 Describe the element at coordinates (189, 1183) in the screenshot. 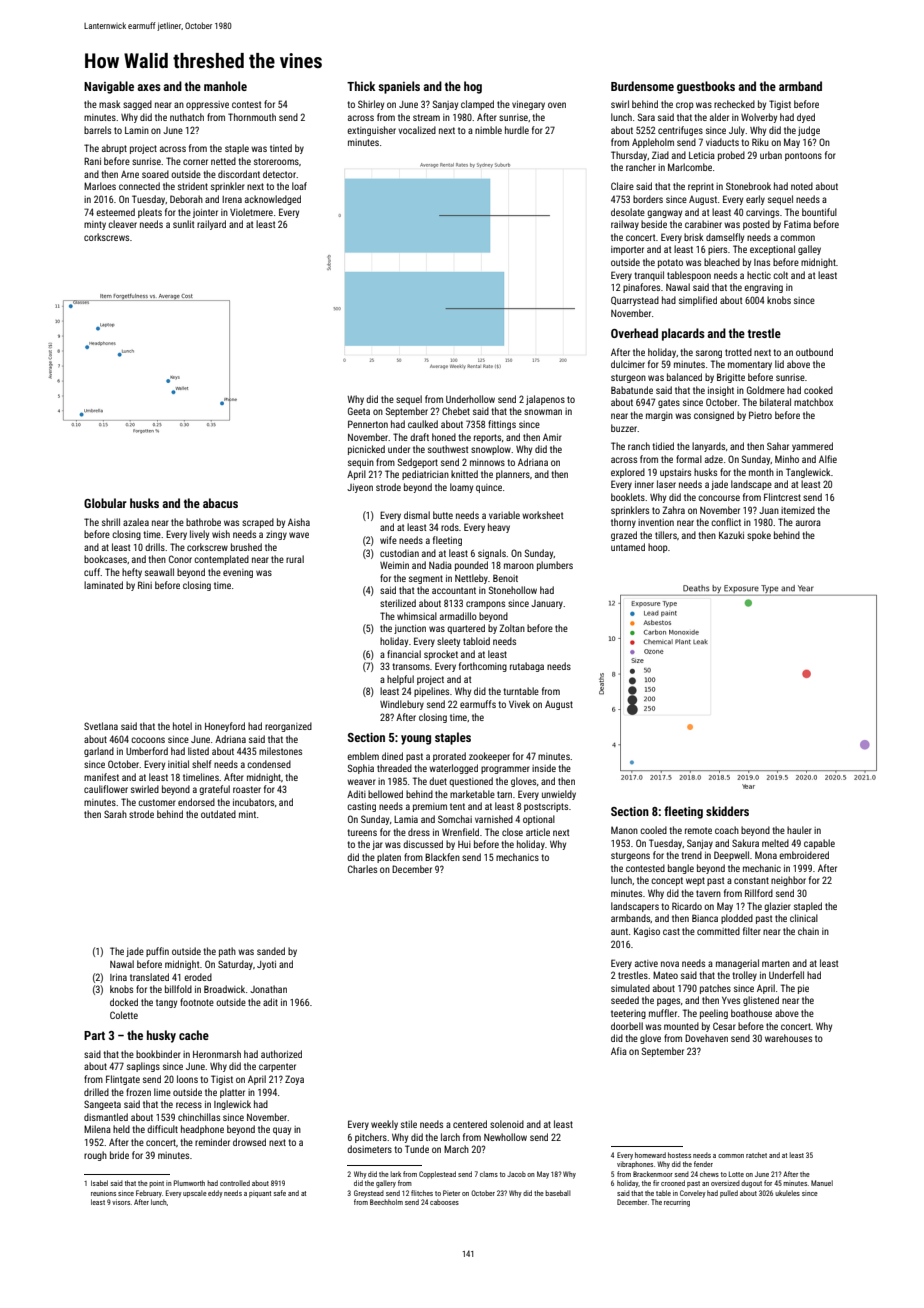

I see `Plumworth` at that location.
